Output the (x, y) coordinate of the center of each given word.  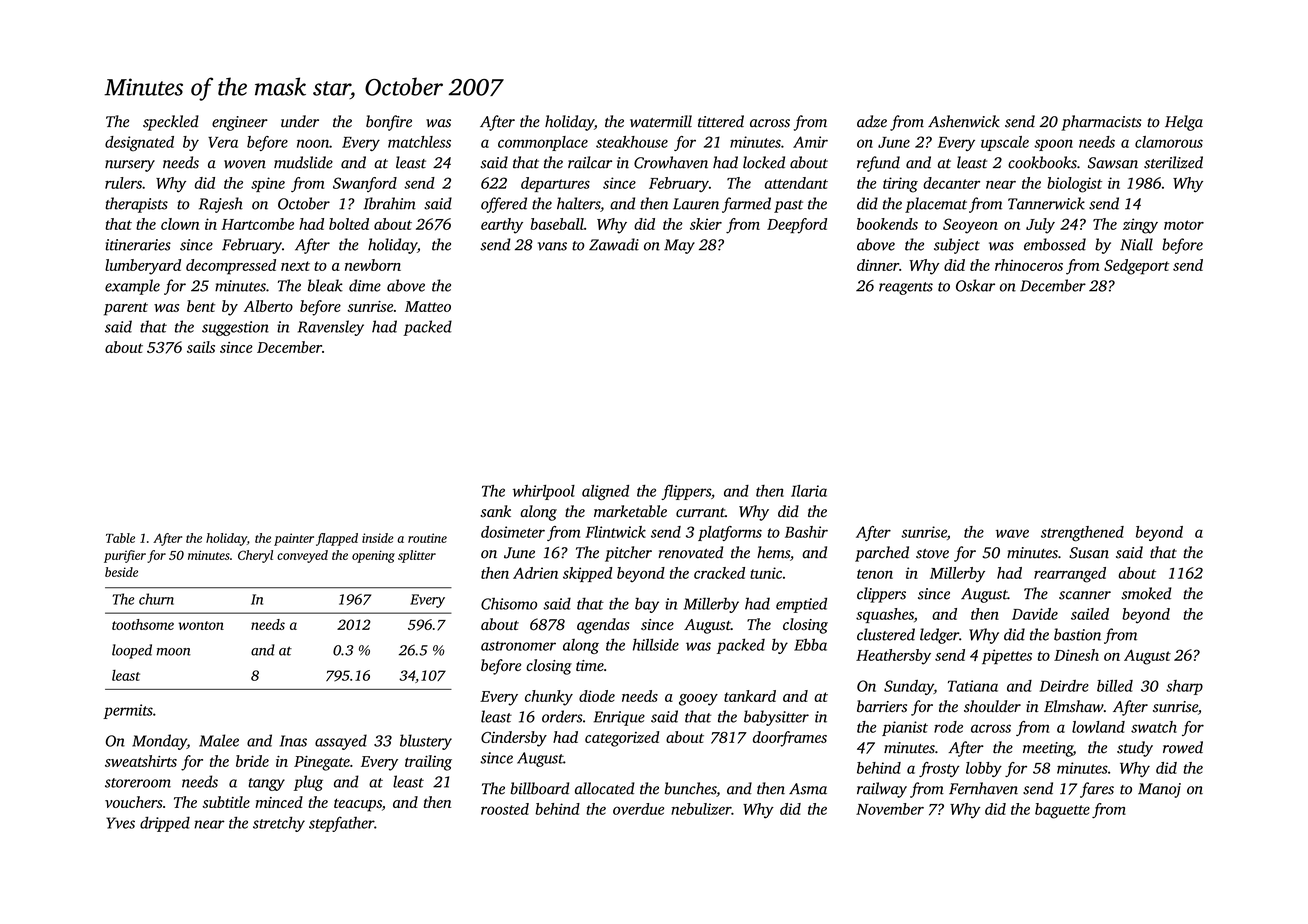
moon (173, 652)
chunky (549, 698)
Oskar (975, 285)
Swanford (365, 184)
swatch (1154, 727)
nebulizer (701, 809)
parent (126, 309)
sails (201, 347)
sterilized (1173, 162)
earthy (502, 226)
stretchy (279, 824)
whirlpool (544, 492)
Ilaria (809, 491)
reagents (906, 288)
